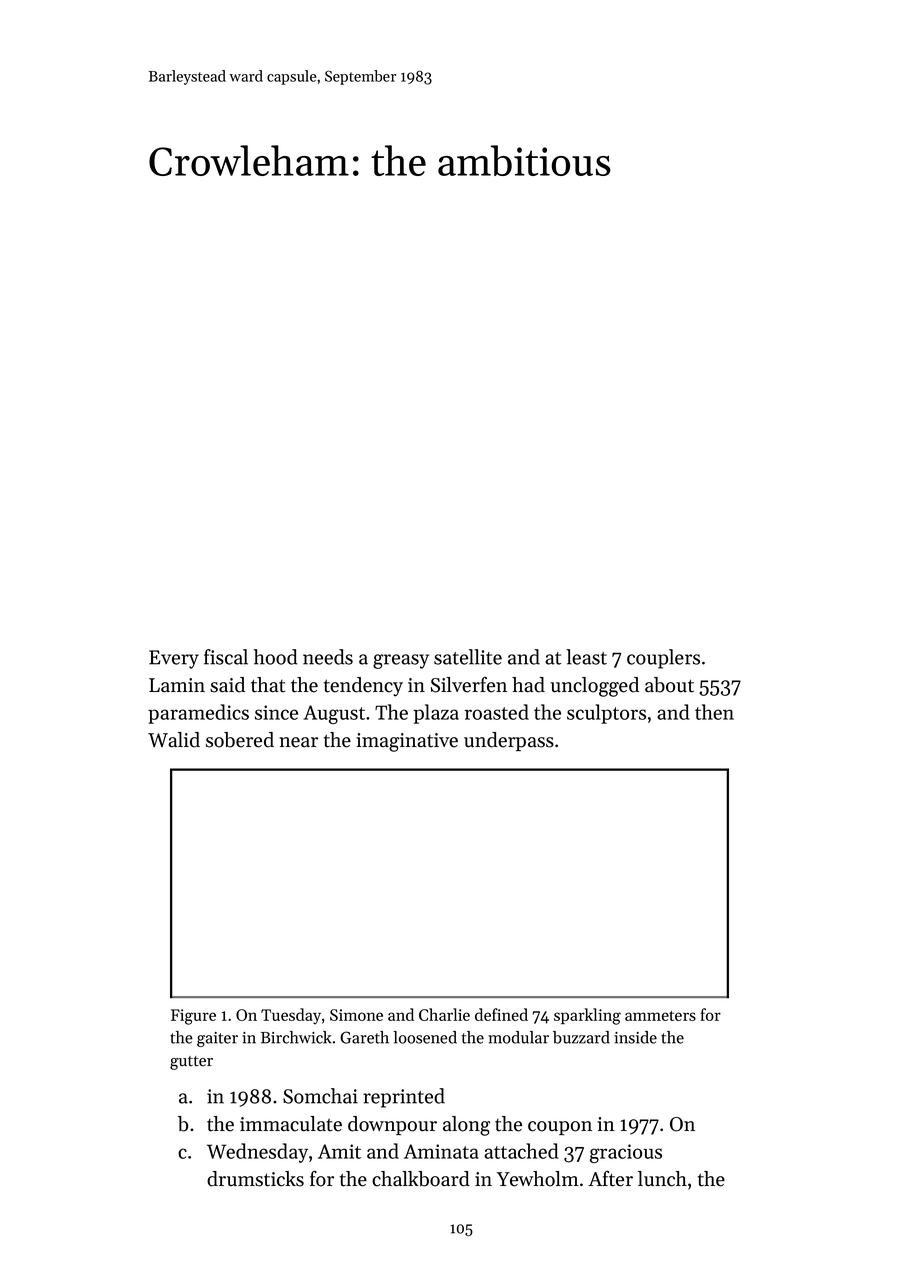  Describe the element at coordinates (240, 740) in the screenshot. I see `sobered` at that location.
